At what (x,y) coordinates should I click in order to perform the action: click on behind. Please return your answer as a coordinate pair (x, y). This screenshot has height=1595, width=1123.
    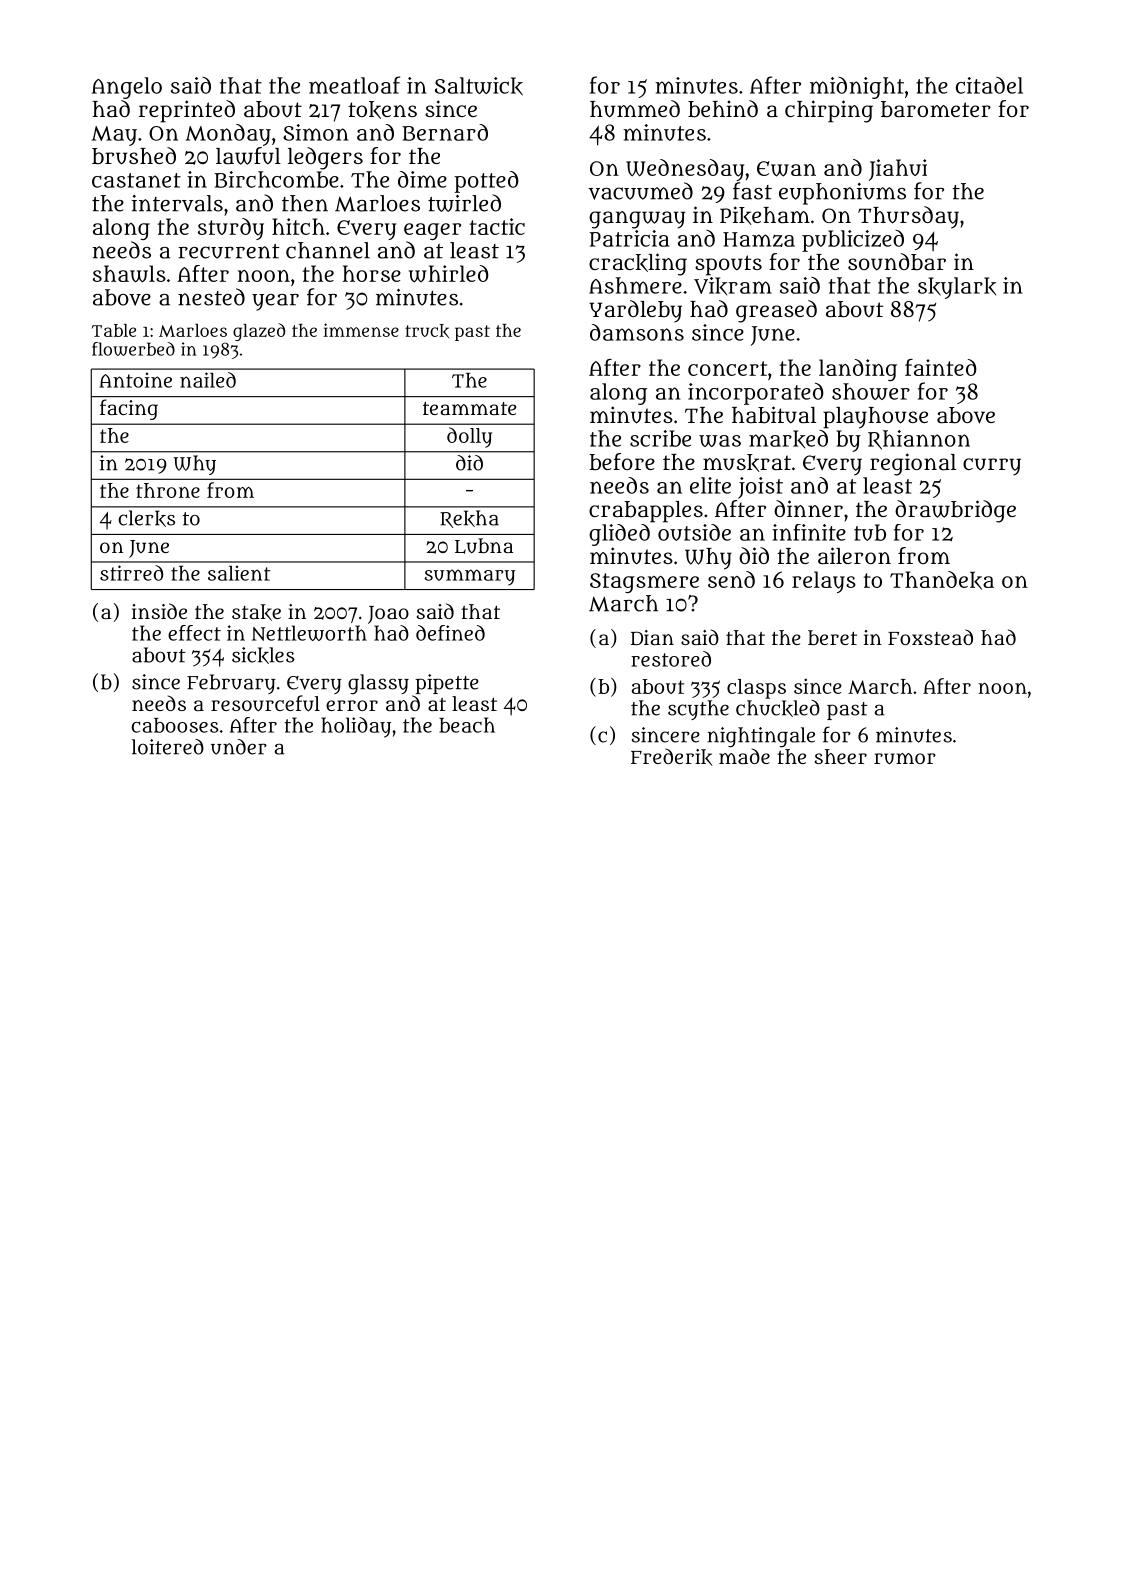
    Looking at the image, I should click on (723, 109).
